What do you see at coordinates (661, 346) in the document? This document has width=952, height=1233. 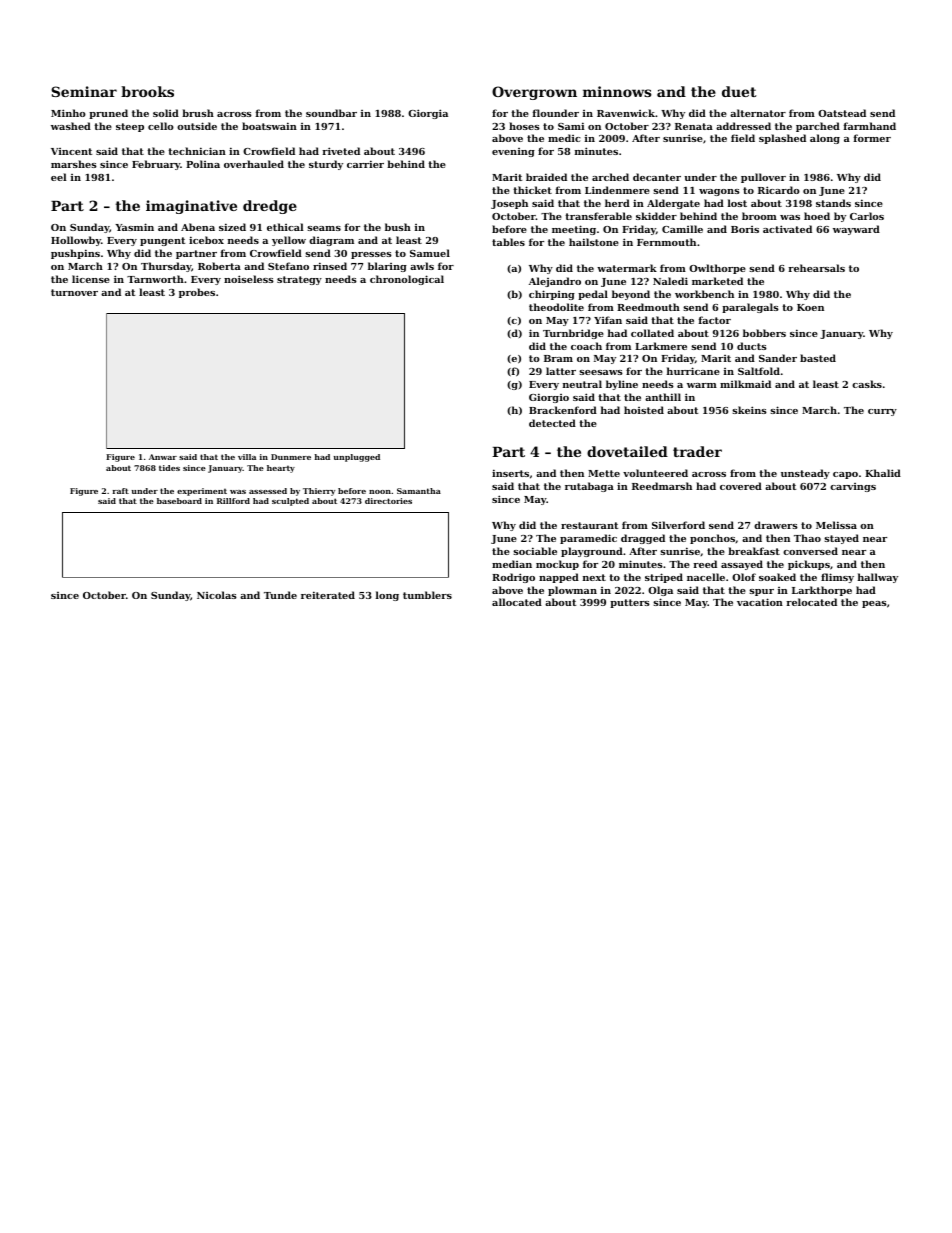 I see `Larkmere` at bounding box center [661, 346].
